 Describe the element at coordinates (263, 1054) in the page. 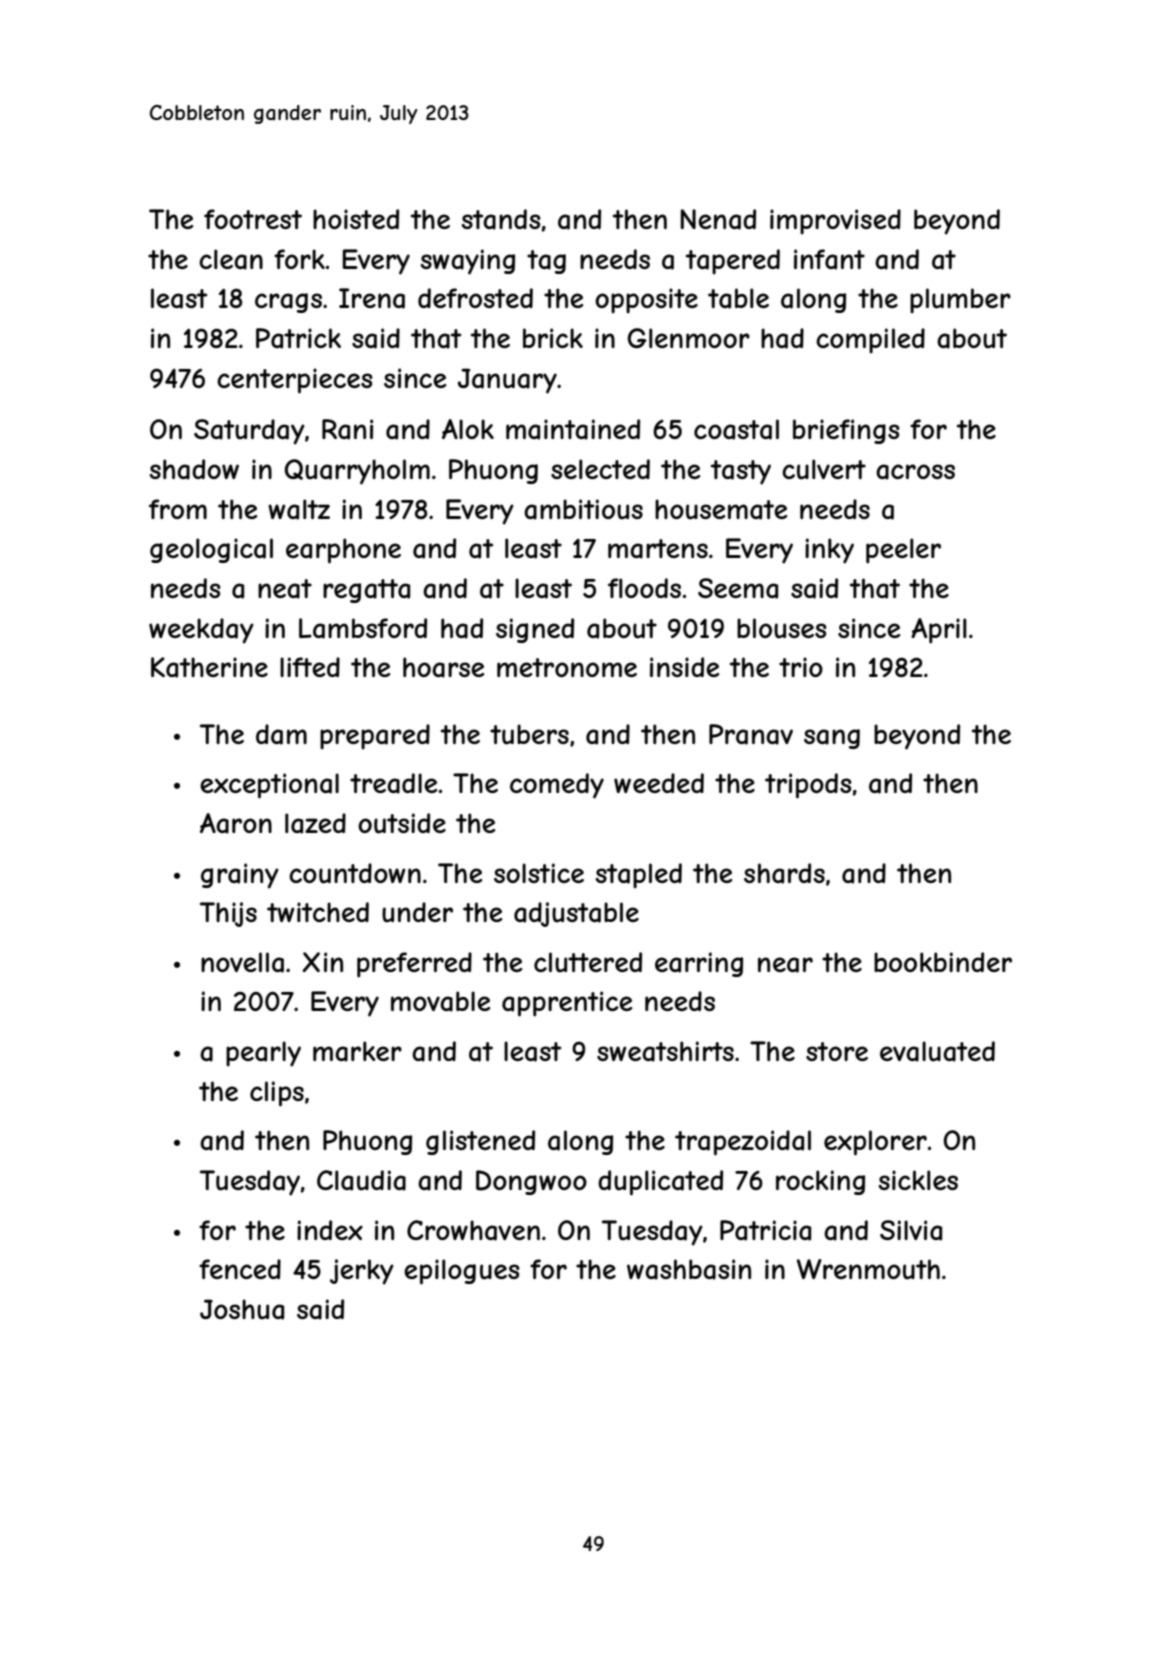

I see `pearly` at that location.
